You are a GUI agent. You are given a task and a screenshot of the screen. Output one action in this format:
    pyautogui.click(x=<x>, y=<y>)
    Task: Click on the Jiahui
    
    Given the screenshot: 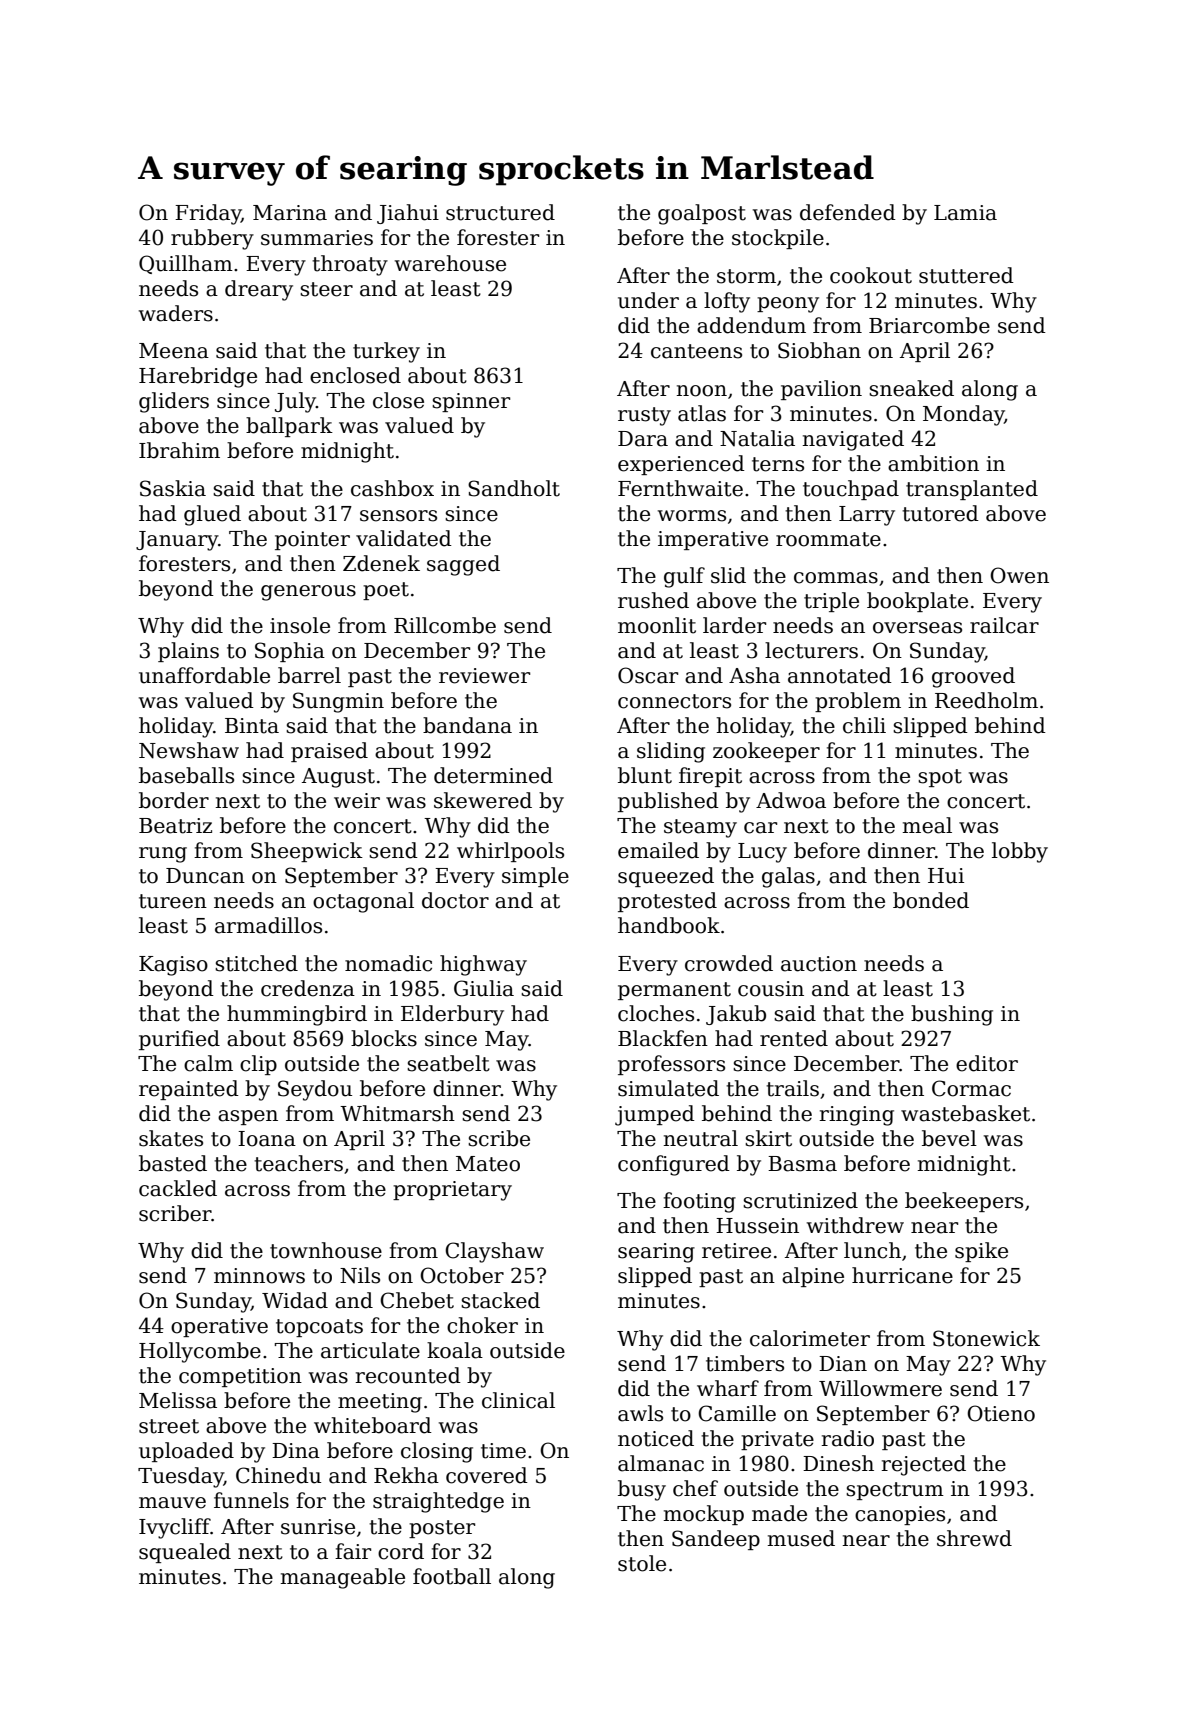 What is the action you would take?
    pyautogui.click(x=408, y=214)
